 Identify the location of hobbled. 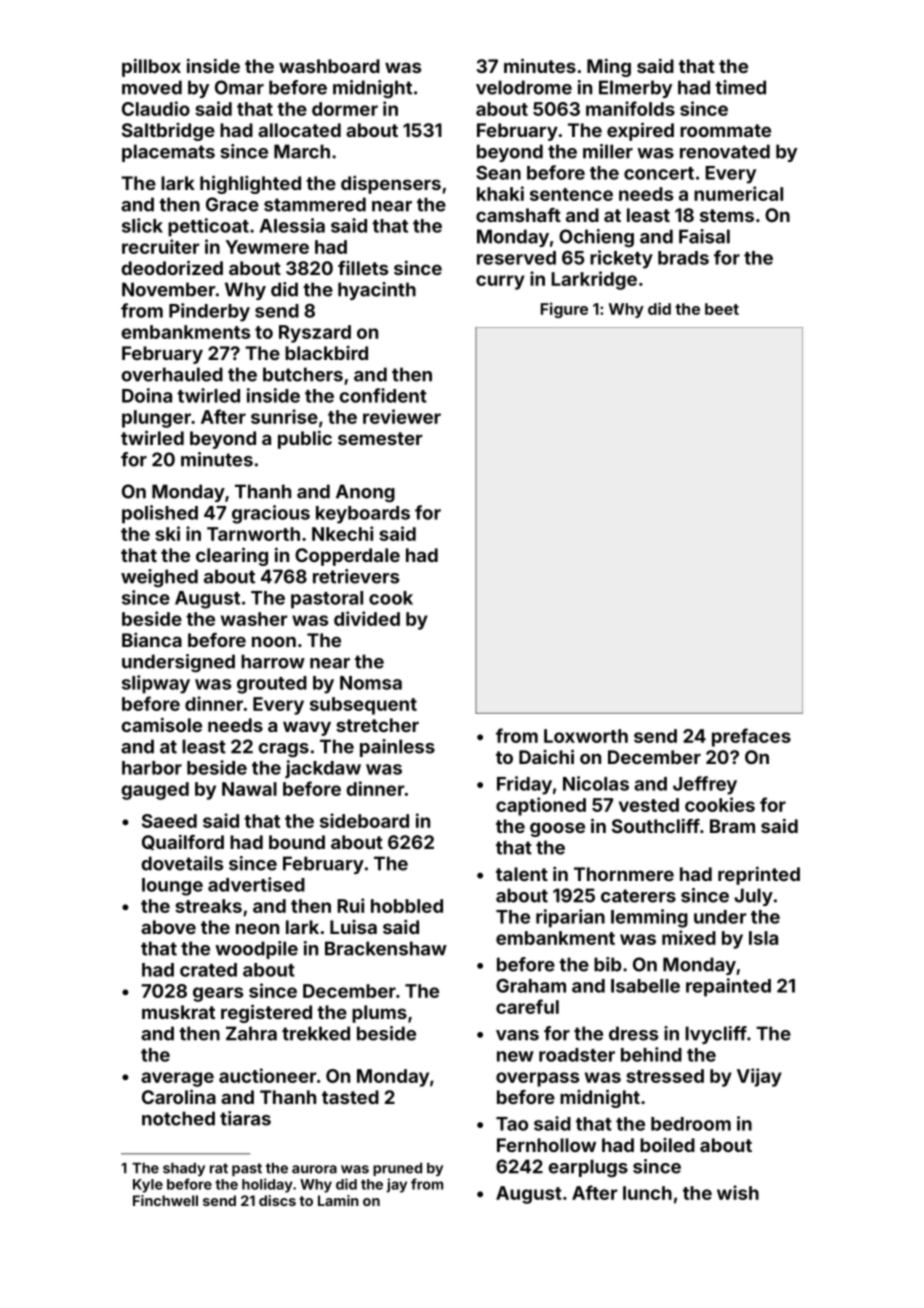
(407, 906).
